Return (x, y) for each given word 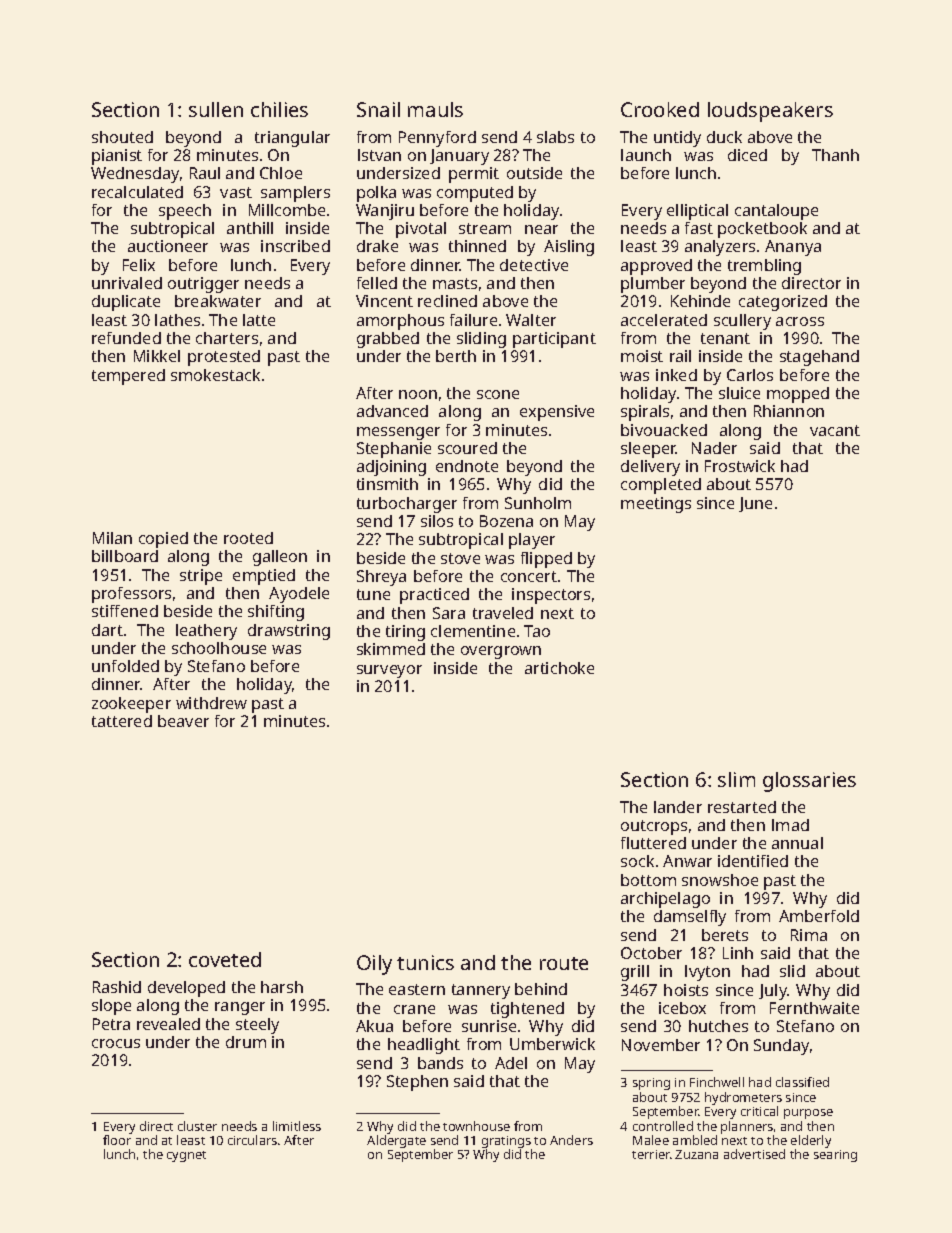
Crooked (660, 109)
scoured (467, 448)
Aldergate (396, 1141)
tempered (128, 377)
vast (236, 192)
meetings (656, 505)
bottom (648, 880)
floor (117, 1140)
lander (678, 807)
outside (534, 173)
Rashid (117, 987)
